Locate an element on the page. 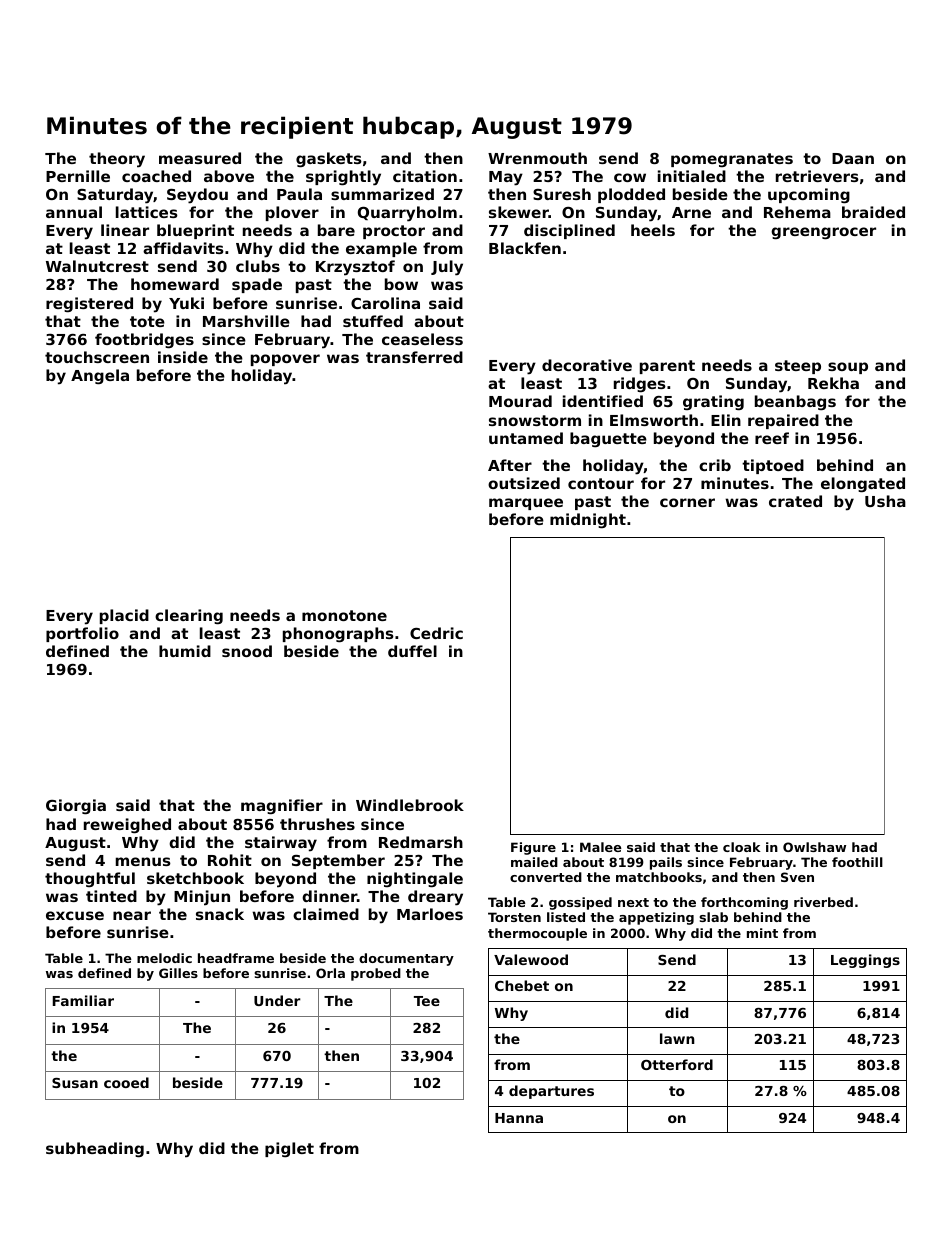 This image has height=1233, width=952. Hanna is located at coordinates (519, 1118).
